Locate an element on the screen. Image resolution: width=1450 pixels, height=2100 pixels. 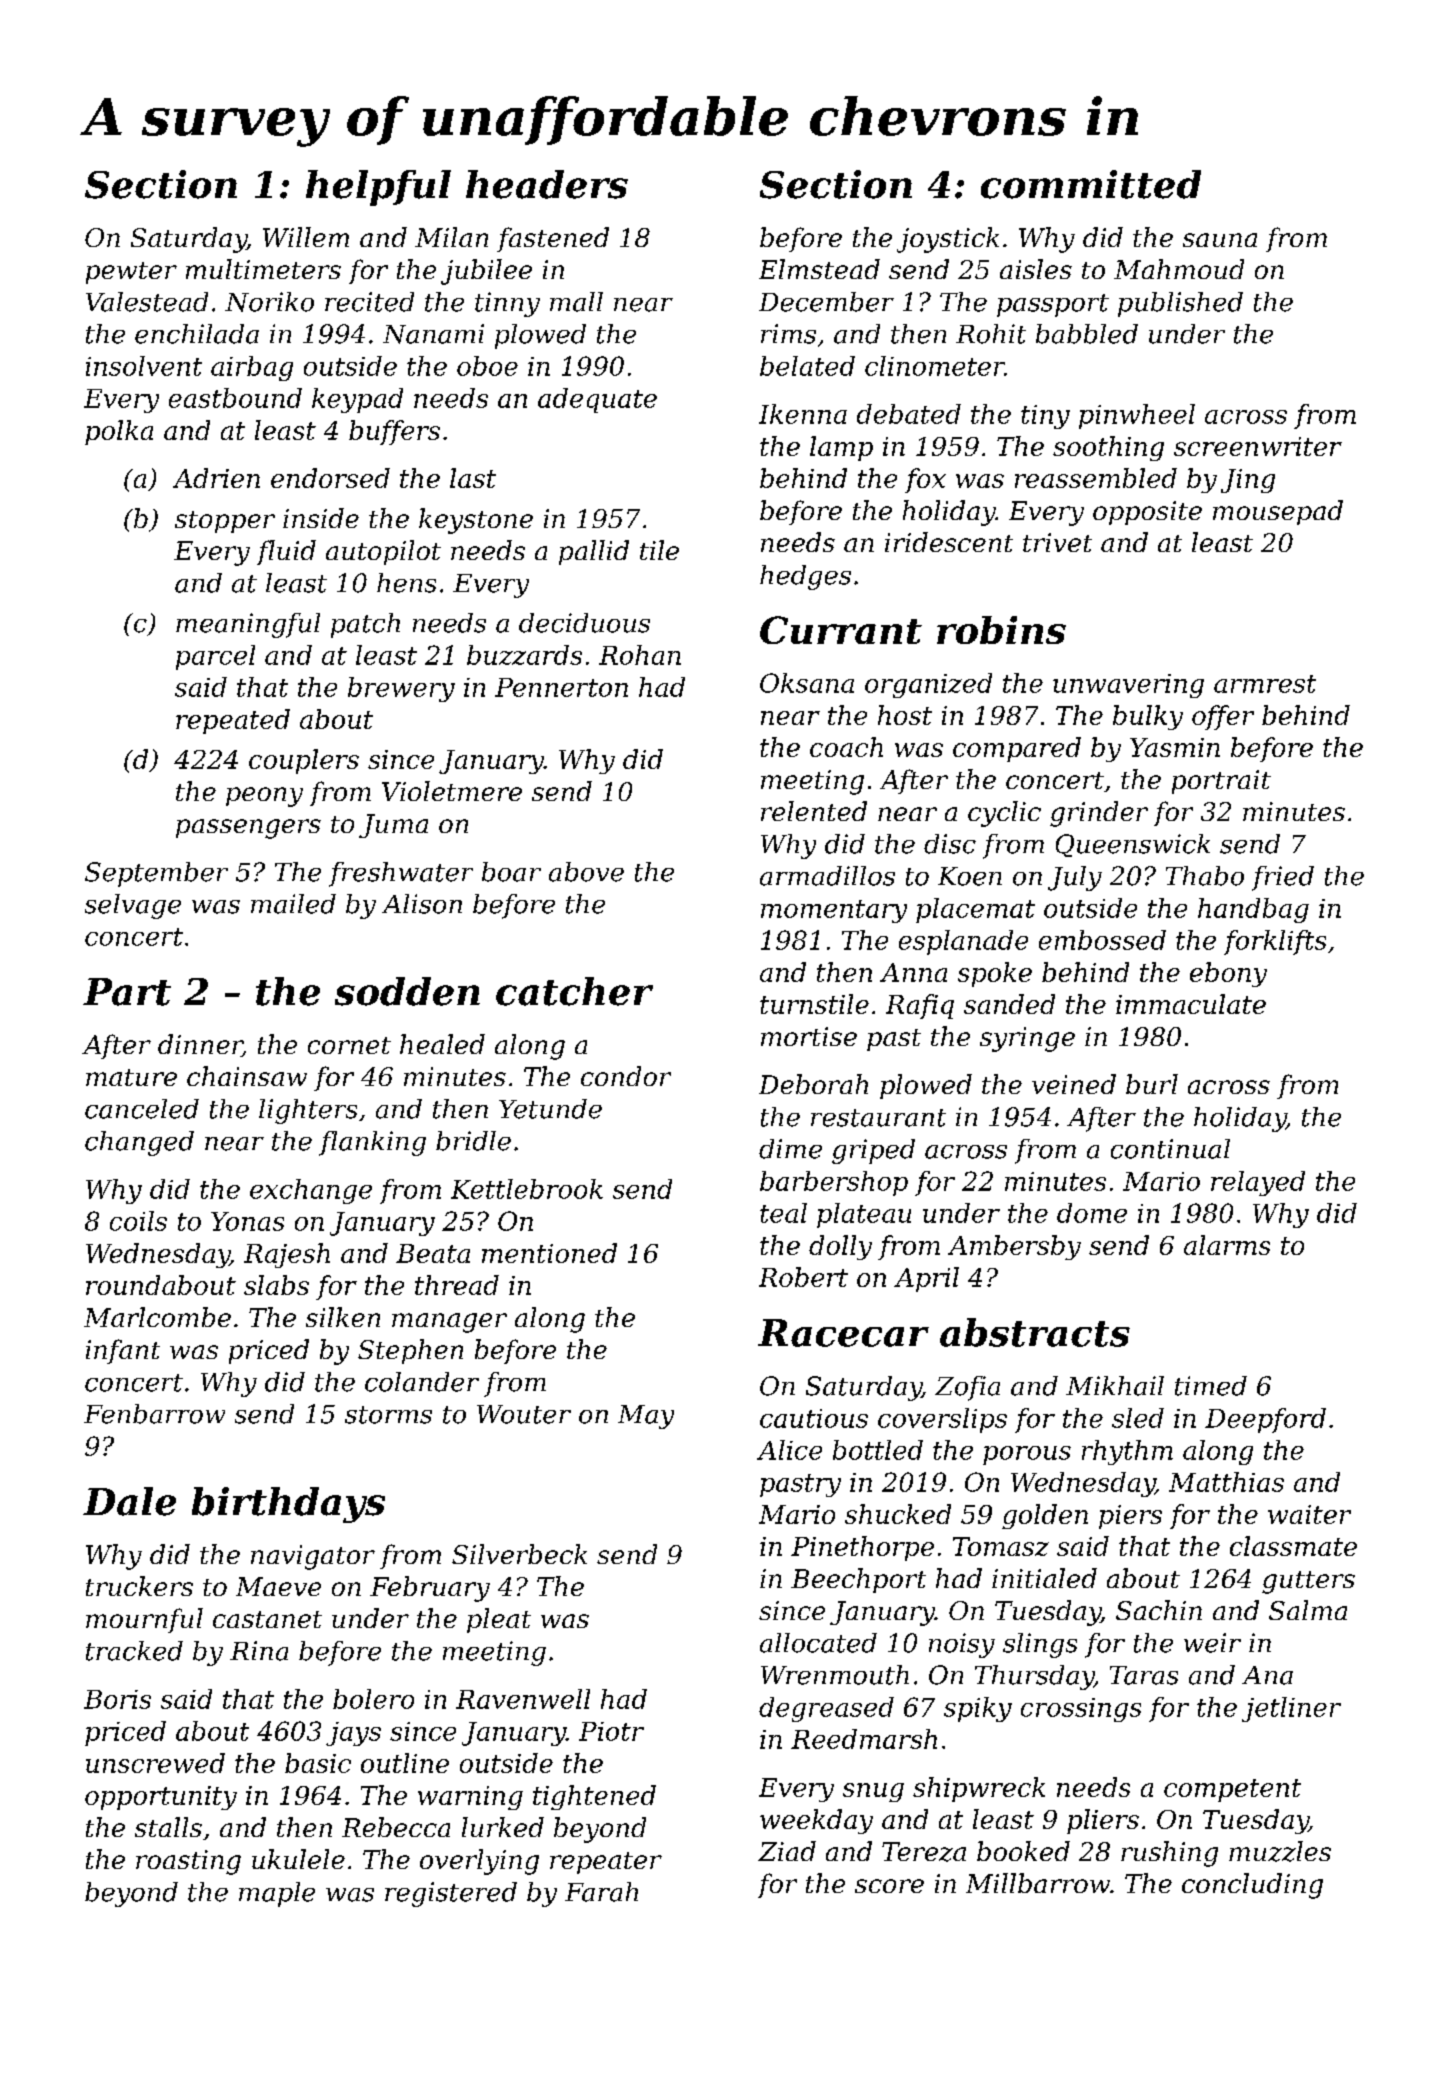
opportunity is located at coordinates (161, 1798).
